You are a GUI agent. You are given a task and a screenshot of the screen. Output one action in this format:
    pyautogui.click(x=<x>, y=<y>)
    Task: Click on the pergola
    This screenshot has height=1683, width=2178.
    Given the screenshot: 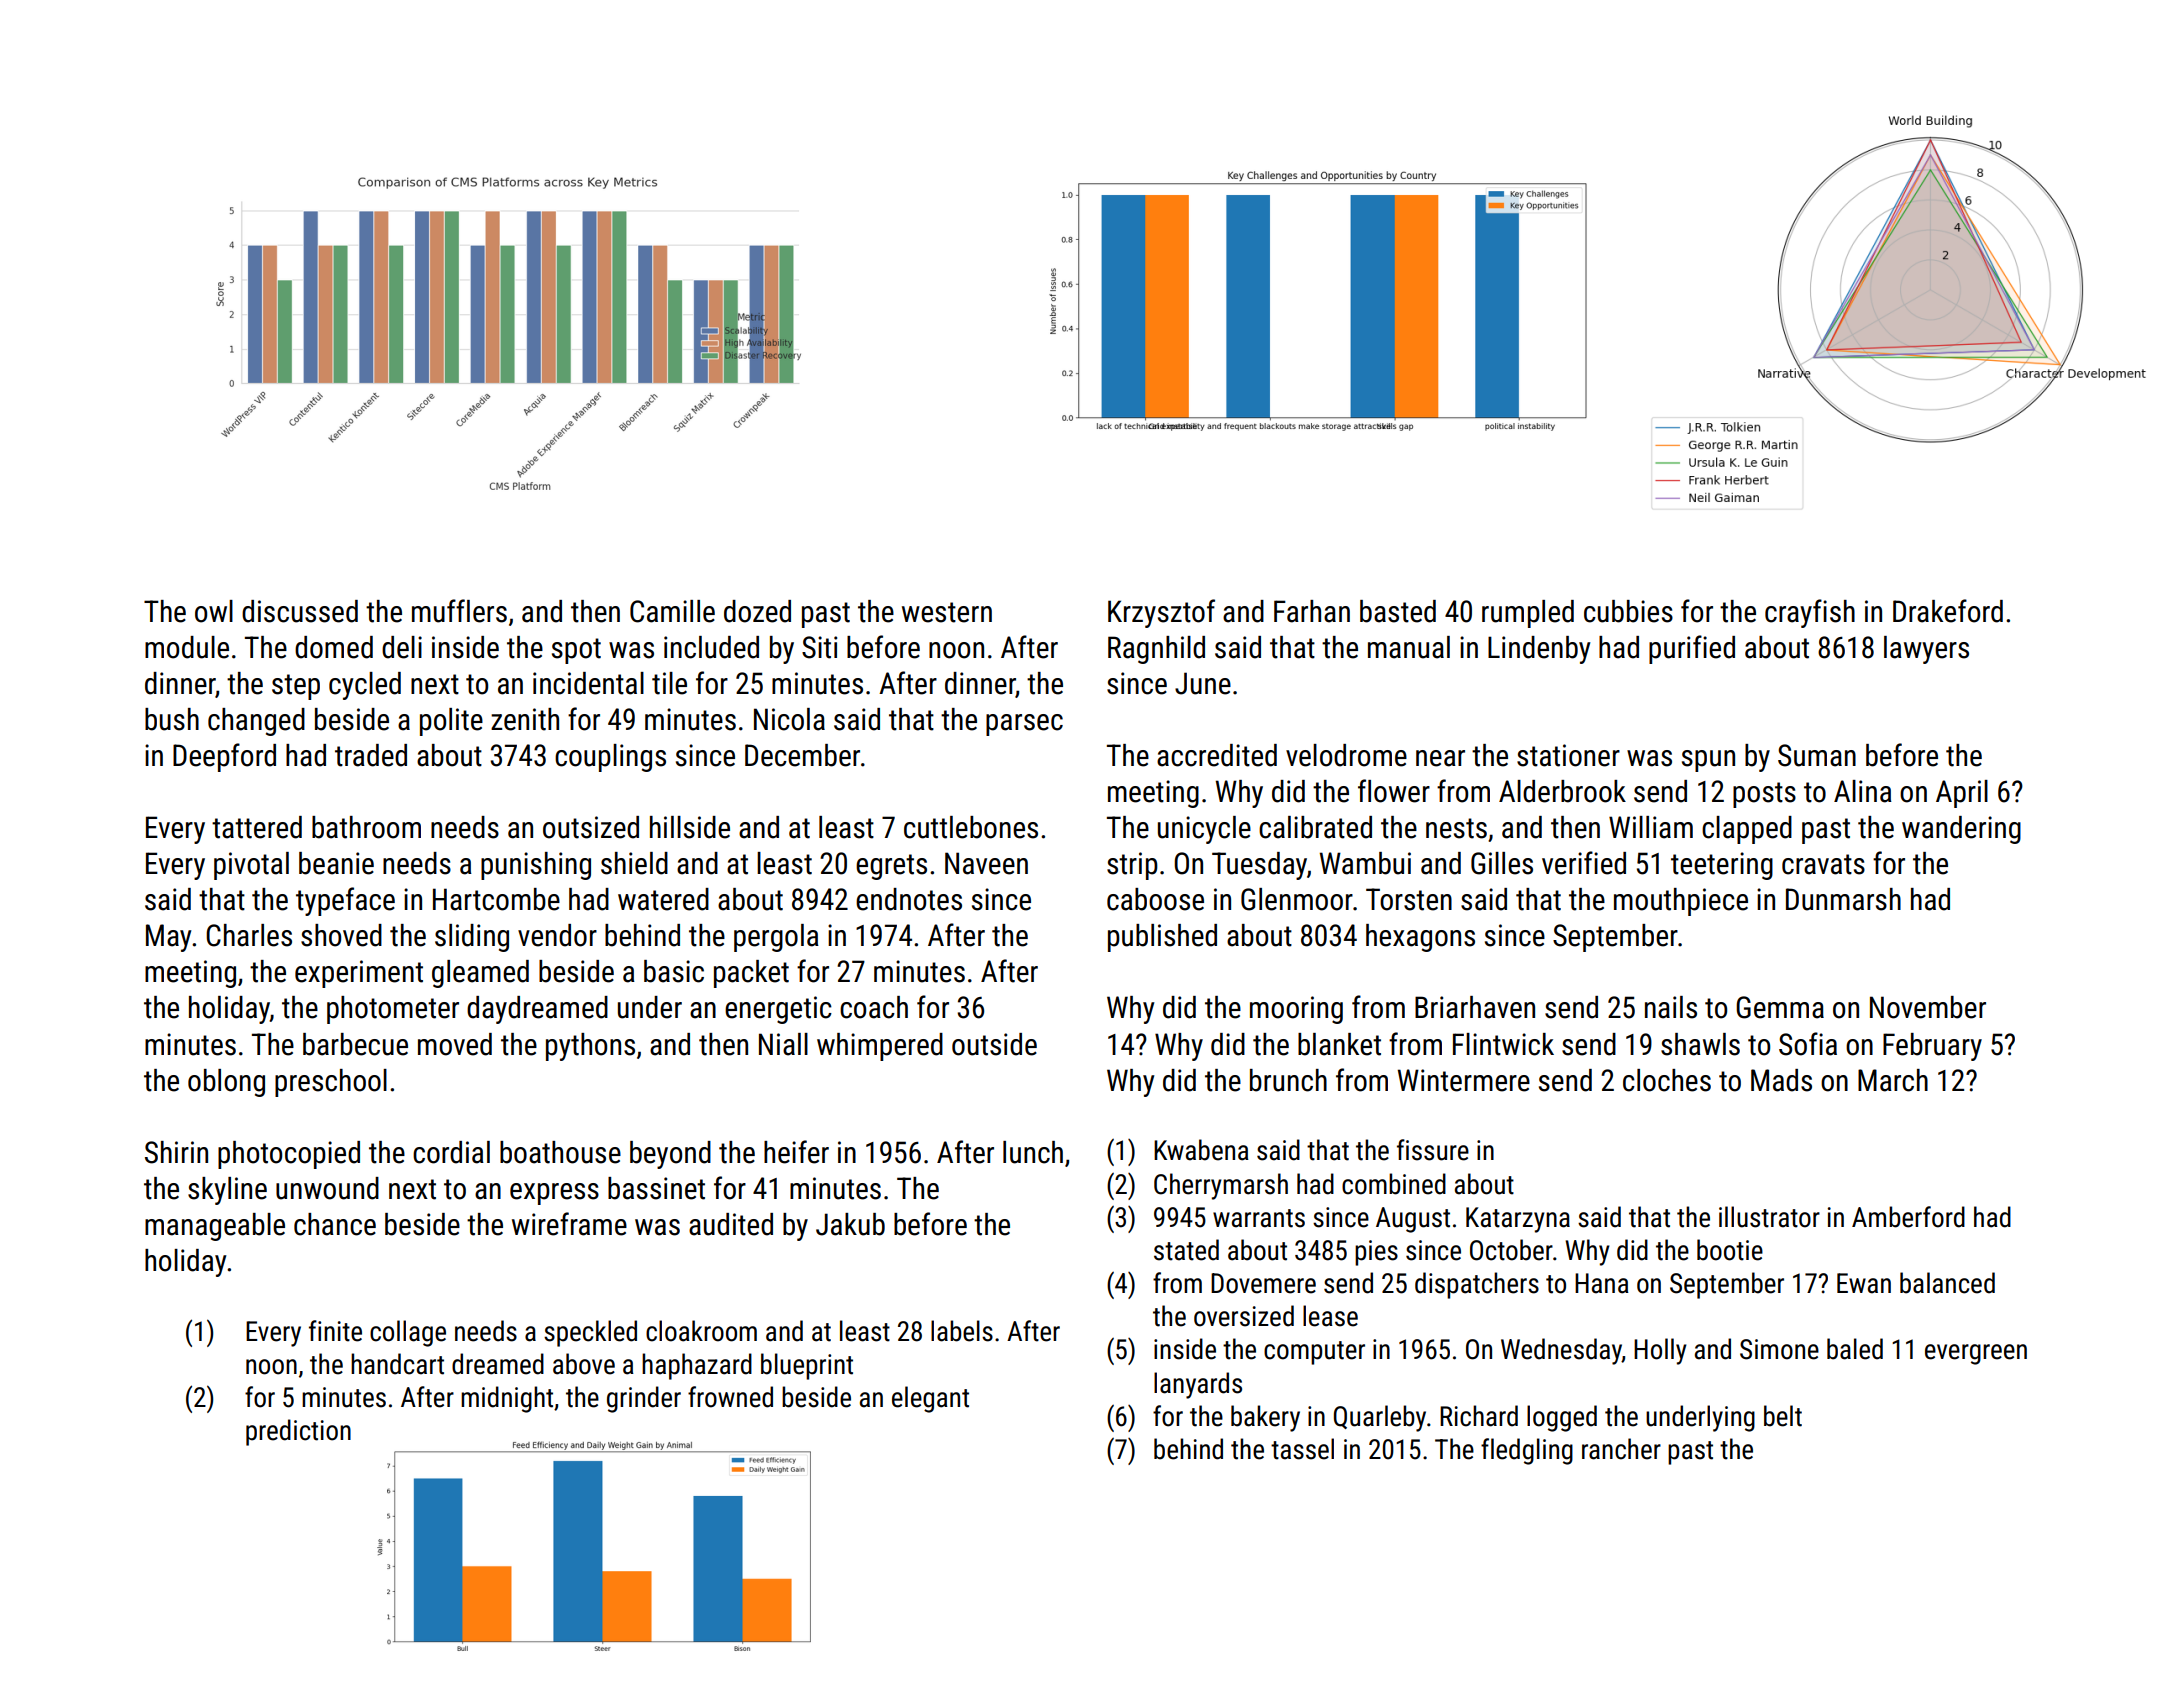 What is the action you would take?
    pyautogui.click(x=776, y=938)
